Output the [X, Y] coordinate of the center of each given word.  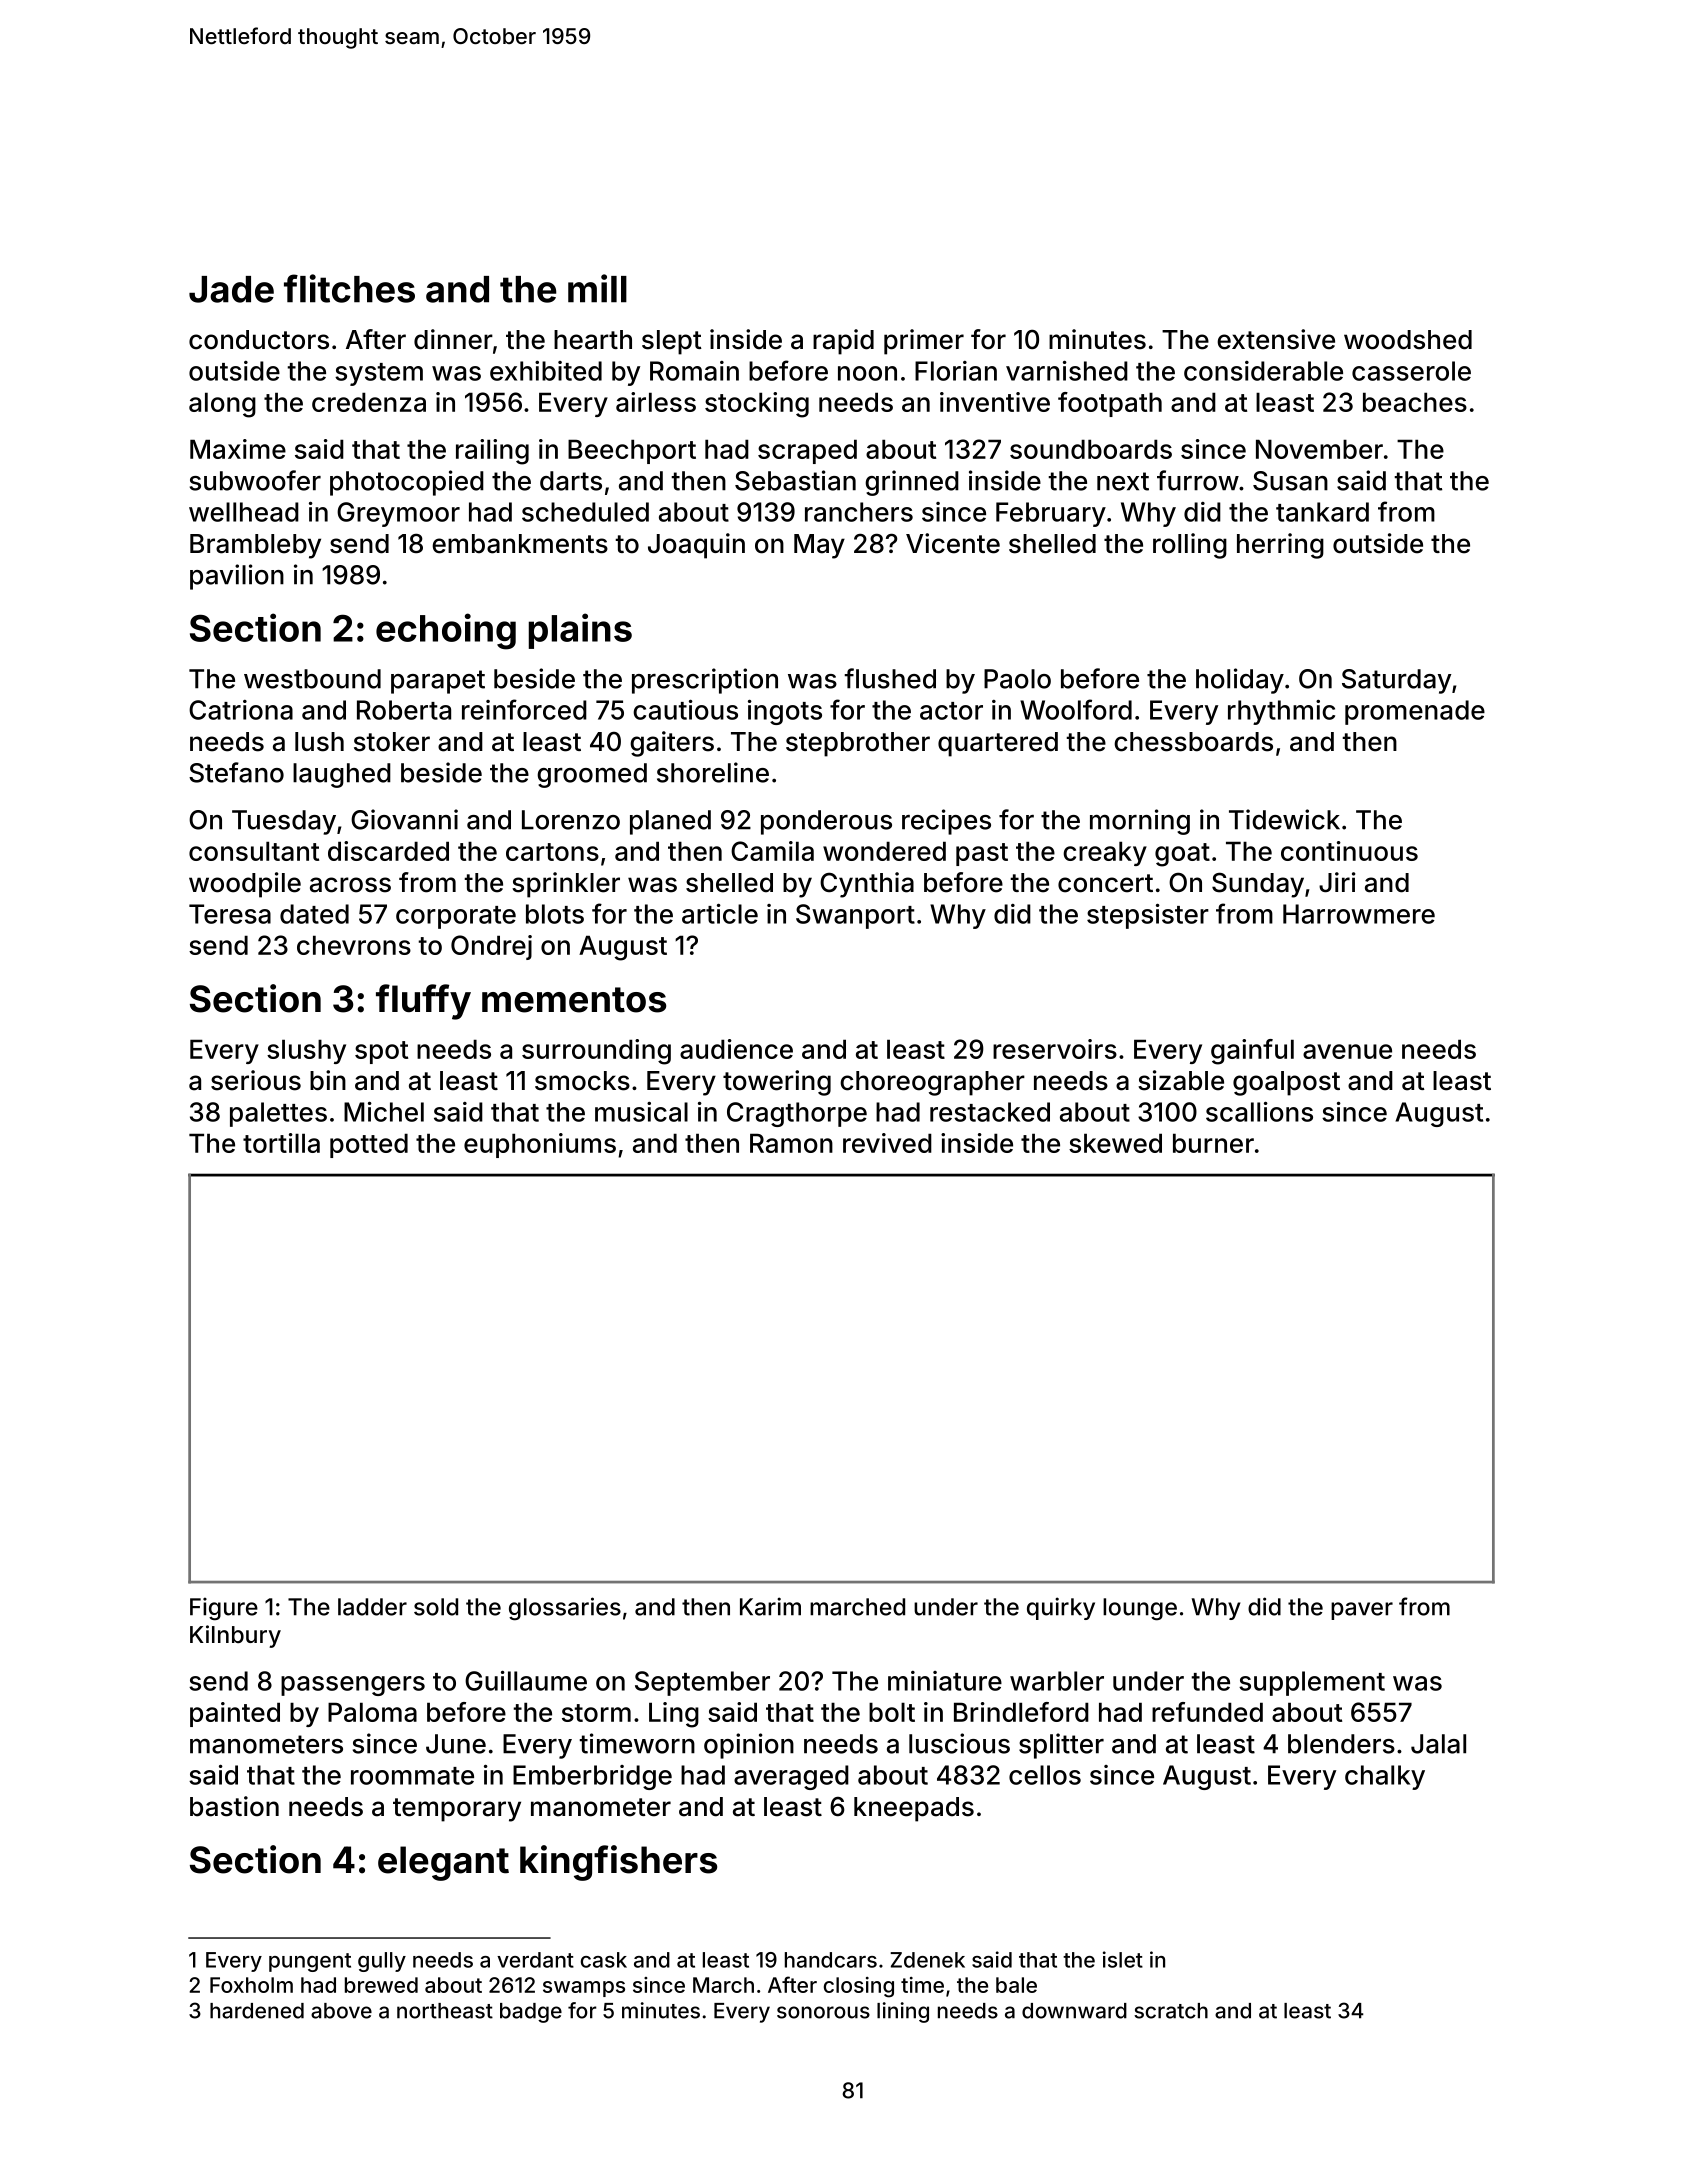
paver [1362, 1611]
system [379, 374]
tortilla [281, 1143]
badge [531, 2013]
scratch [1171, 2011]
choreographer [932, 1083]
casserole [1411, 371]
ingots [785, 712]
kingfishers [618, 1863]
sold [436, 1607]
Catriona [241, 710]
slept [672, 342]
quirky [1061, 1608]
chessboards [1193, 742]
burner [1213, 1143]
